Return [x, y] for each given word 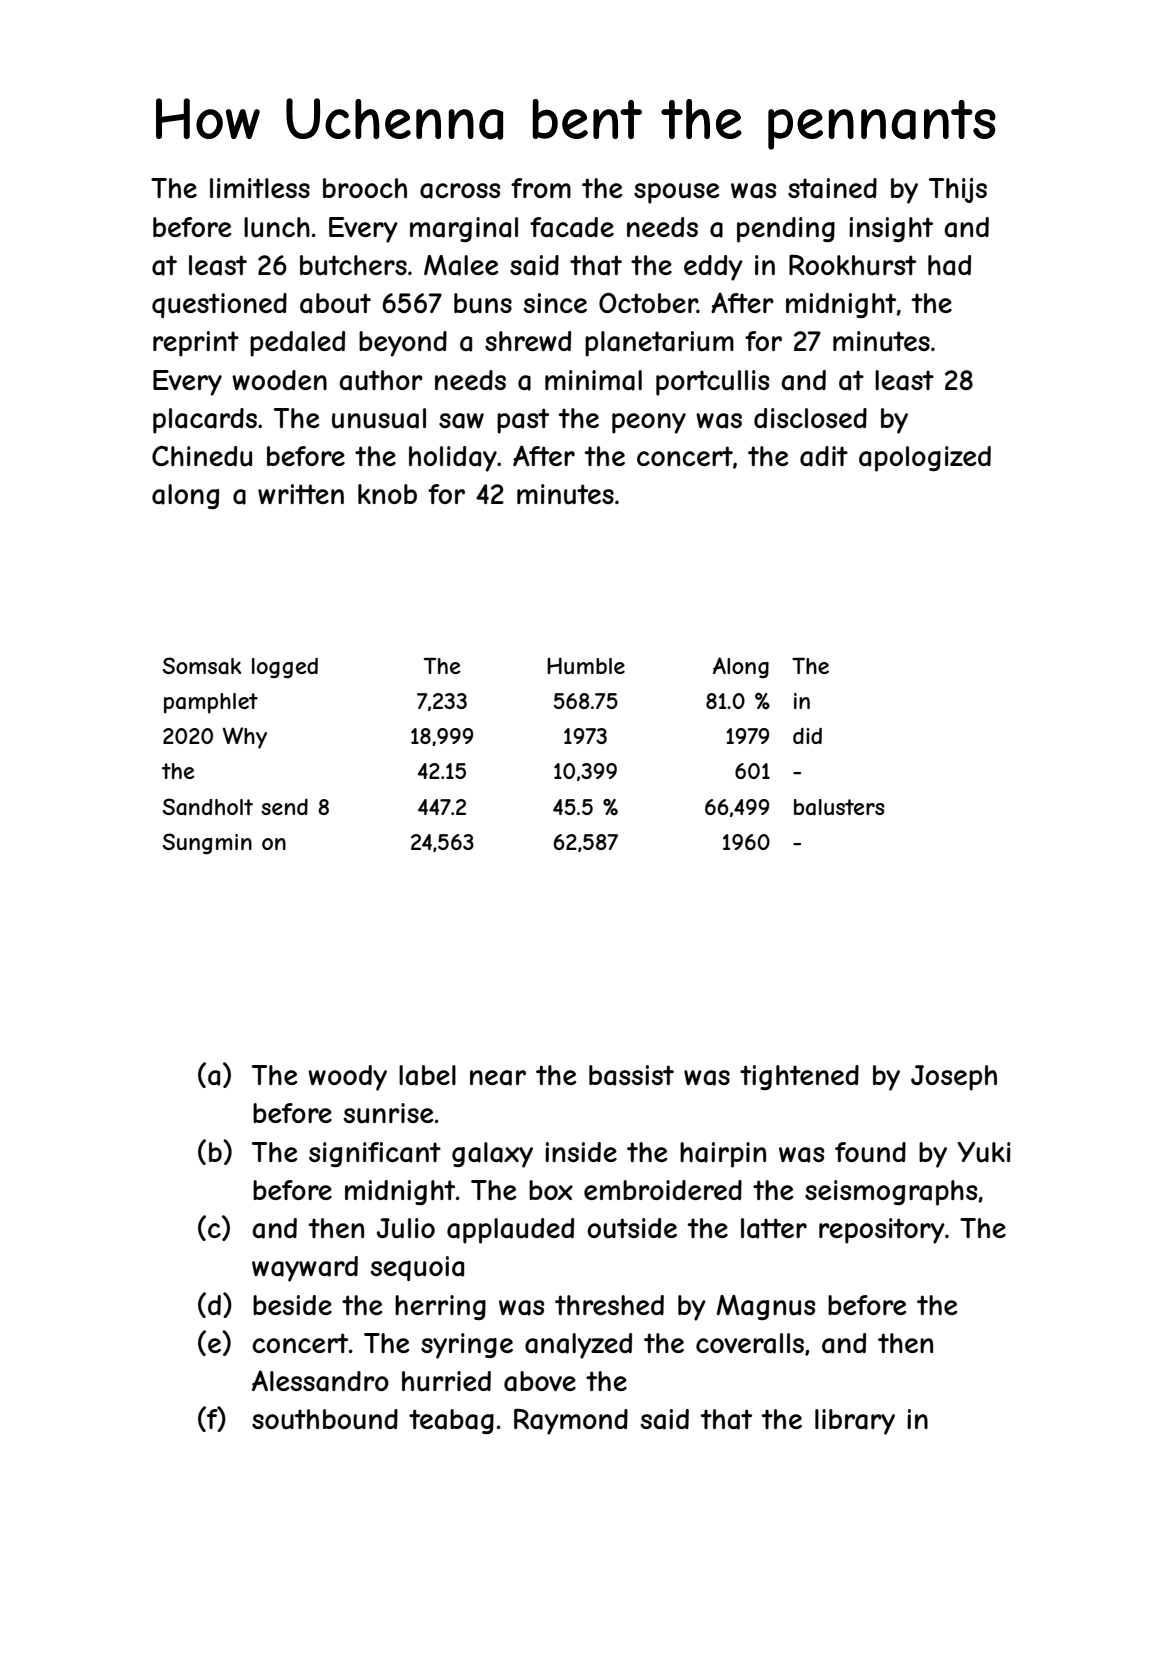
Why [245, 738]
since [555, 303]
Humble [586, 665]
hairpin [723, 1155]
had [949, 265]
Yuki [984, 1152]
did [807, 736]
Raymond [571, 1422]
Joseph [954, 1078]
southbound [325, 1419]
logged [285, 668]
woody [347, 1078]
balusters [839, 807]
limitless [260, 188]
